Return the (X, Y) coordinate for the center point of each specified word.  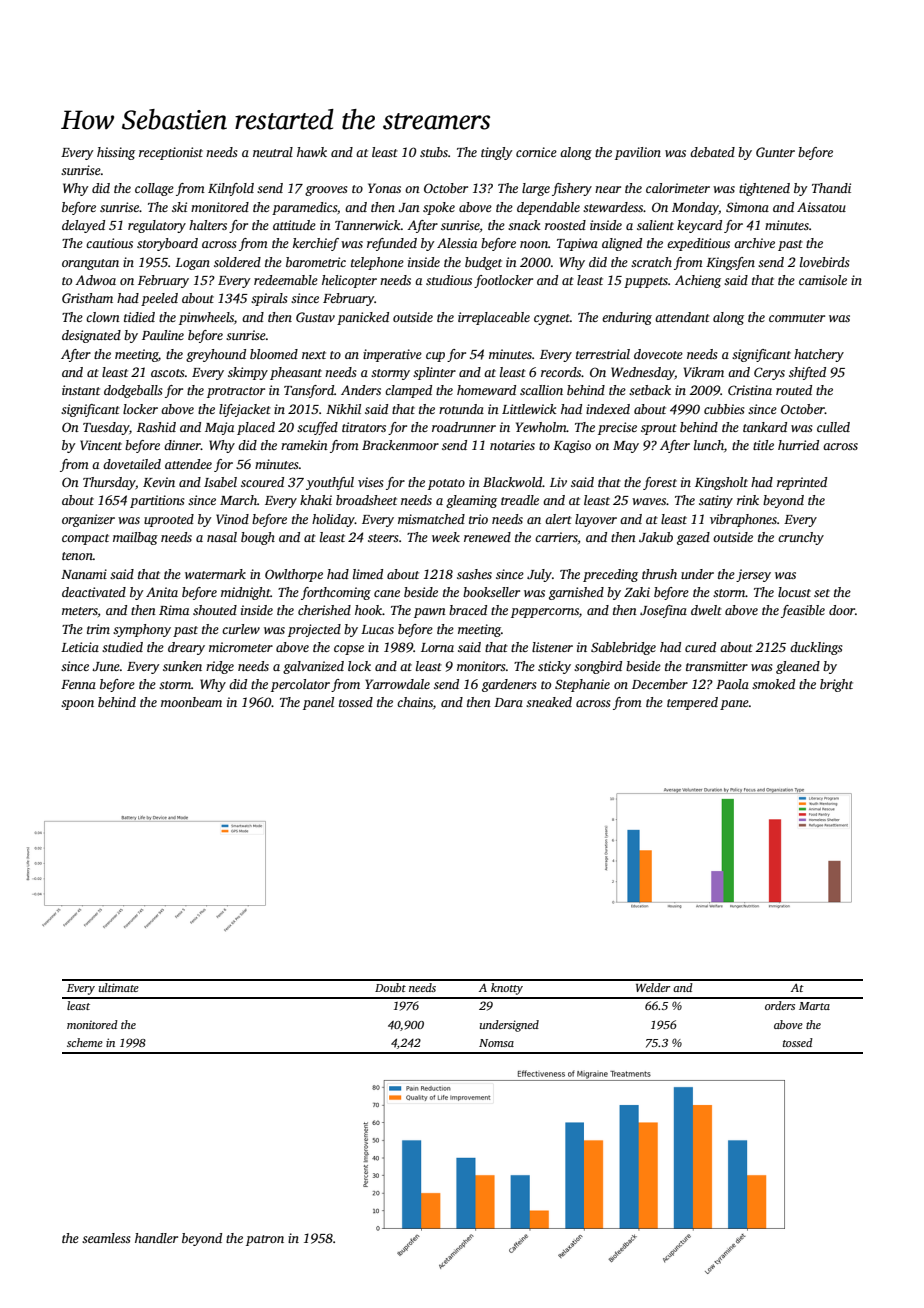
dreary (186, 648)
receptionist (171, 153)
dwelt (706, 610)
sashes (474, 574)
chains (415, 702)
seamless (106, 1238)
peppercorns (545, 613)
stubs (434, 152)
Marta (814, 1006)
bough (258, 538)
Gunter (775, 152)
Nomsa (496, 1043)
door (842, 610)
